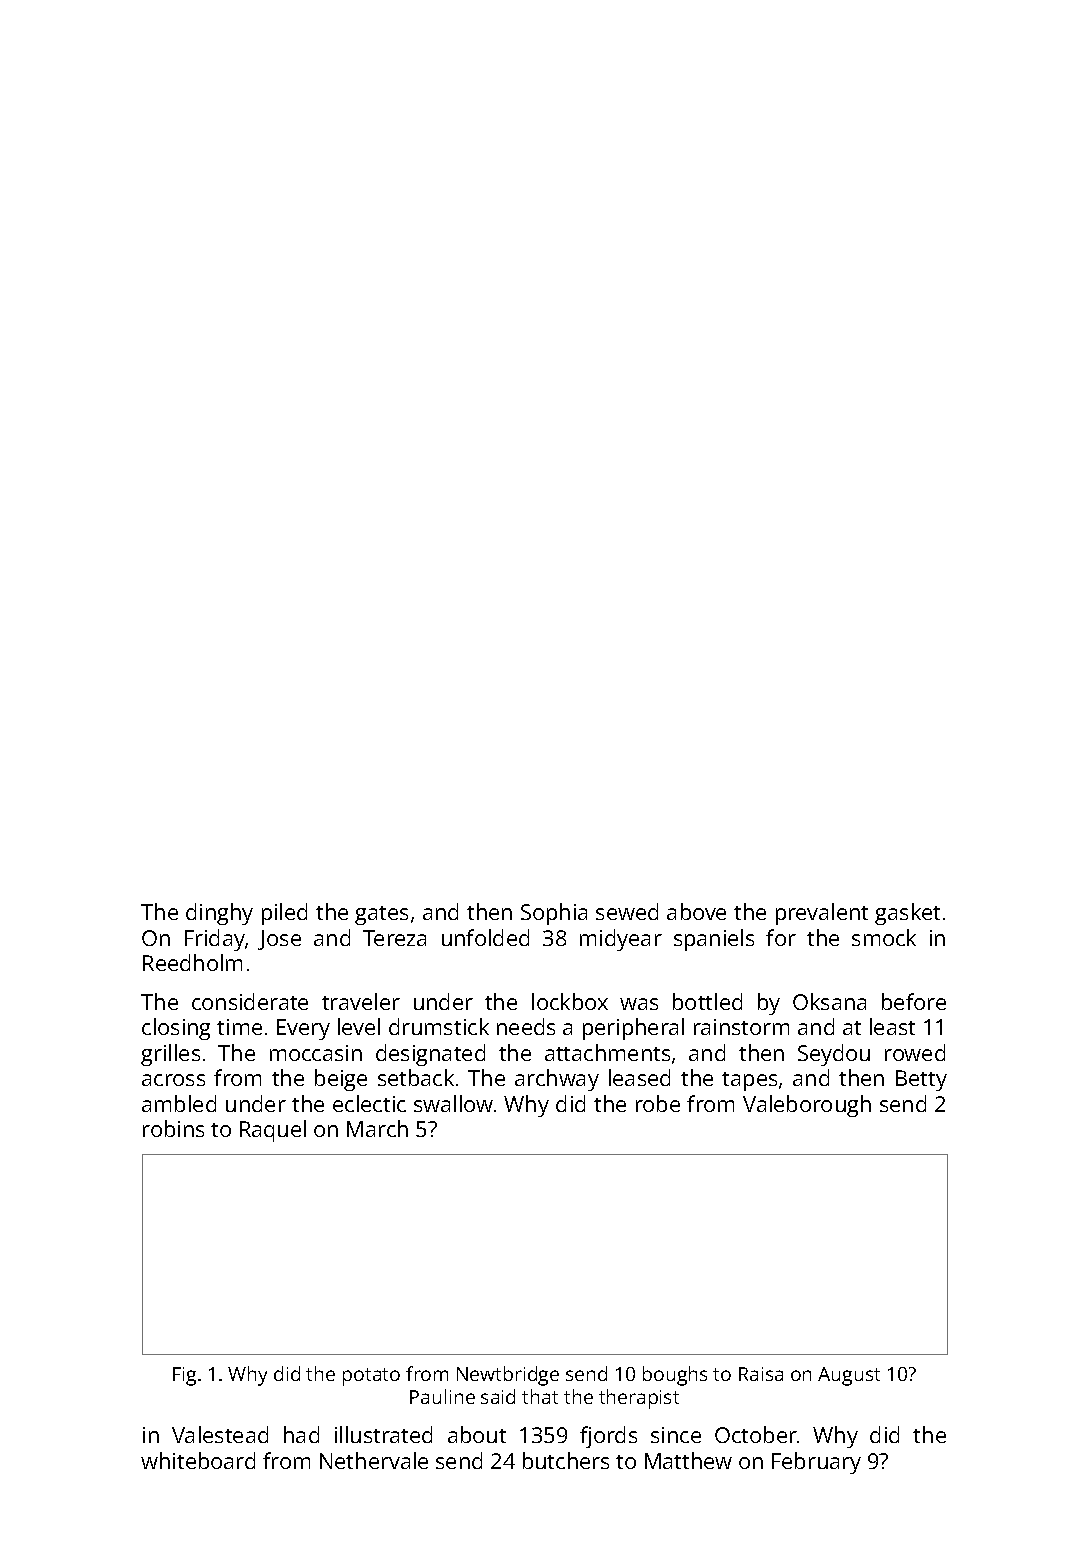  I want to click on butchers, so click(566, 1460).
